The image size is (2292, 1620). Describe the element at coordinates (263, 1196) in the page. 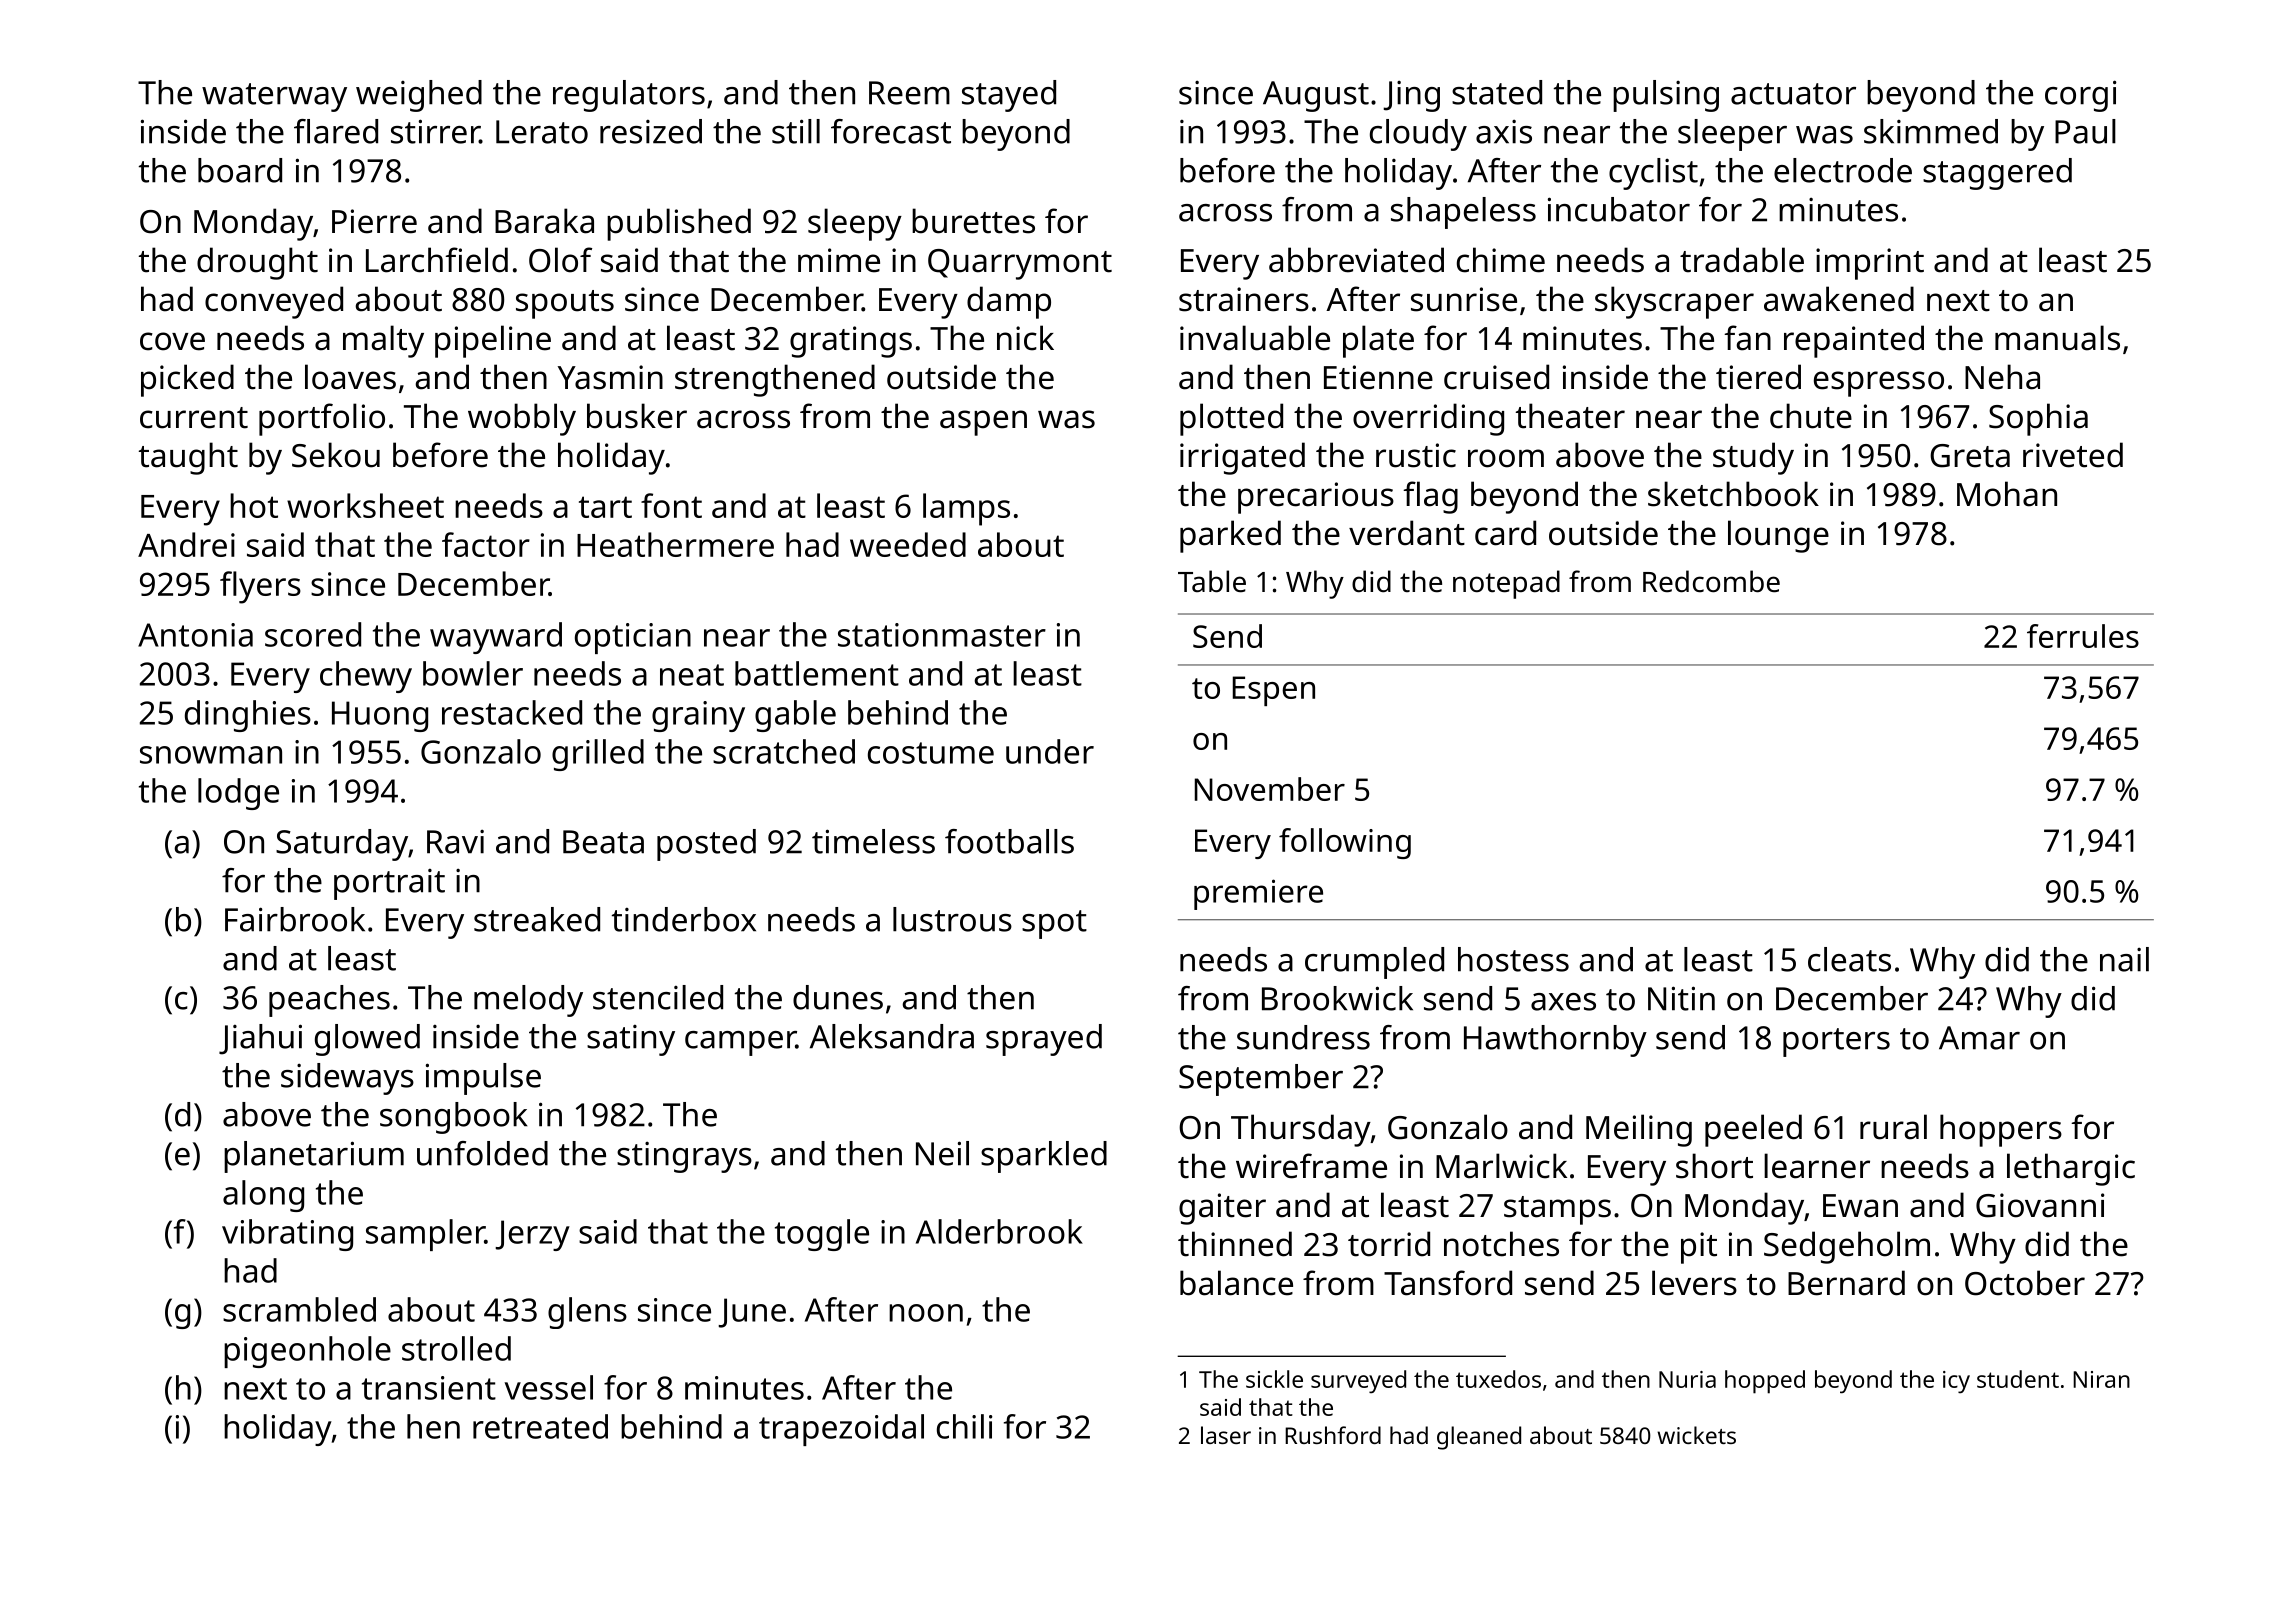

I see `along` at that location.
